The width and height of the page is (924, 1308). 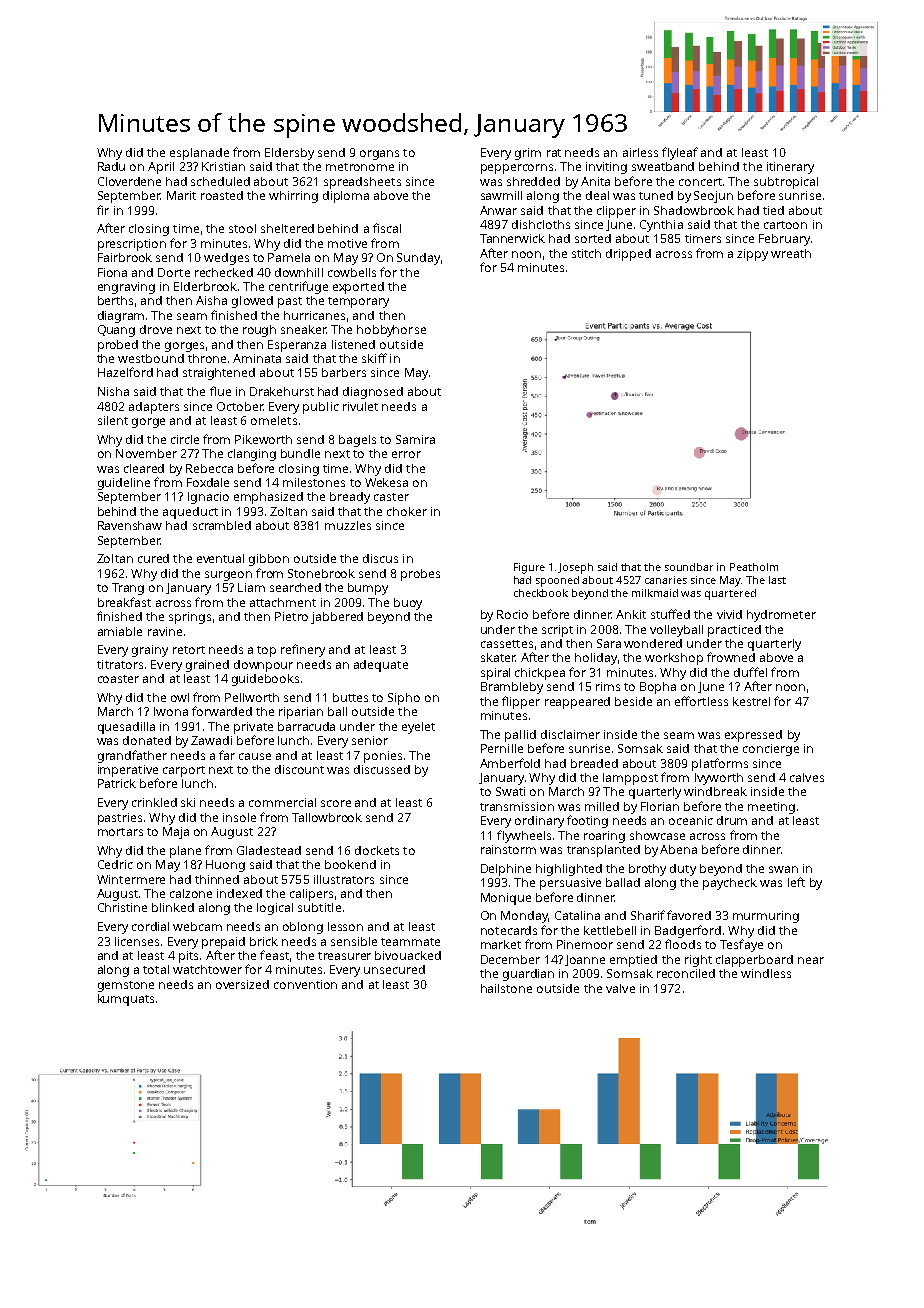 What do you see at coordinates (391, 331) in the page?
I see `hobbyhorse` at bounding box center [391, 331].
